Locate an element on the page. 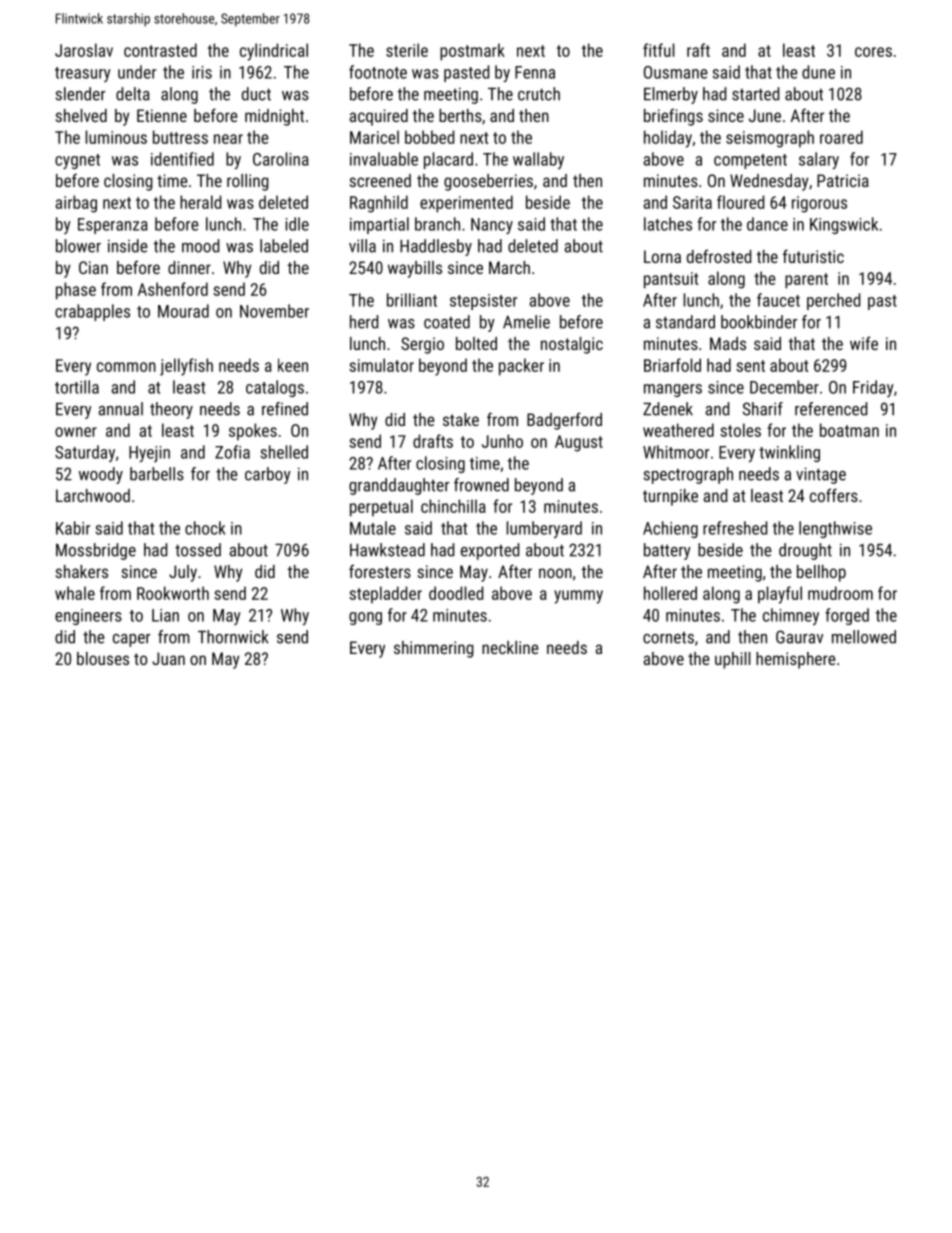 This page has height=1233, width=952. started is located at coordinates (755, 94).
